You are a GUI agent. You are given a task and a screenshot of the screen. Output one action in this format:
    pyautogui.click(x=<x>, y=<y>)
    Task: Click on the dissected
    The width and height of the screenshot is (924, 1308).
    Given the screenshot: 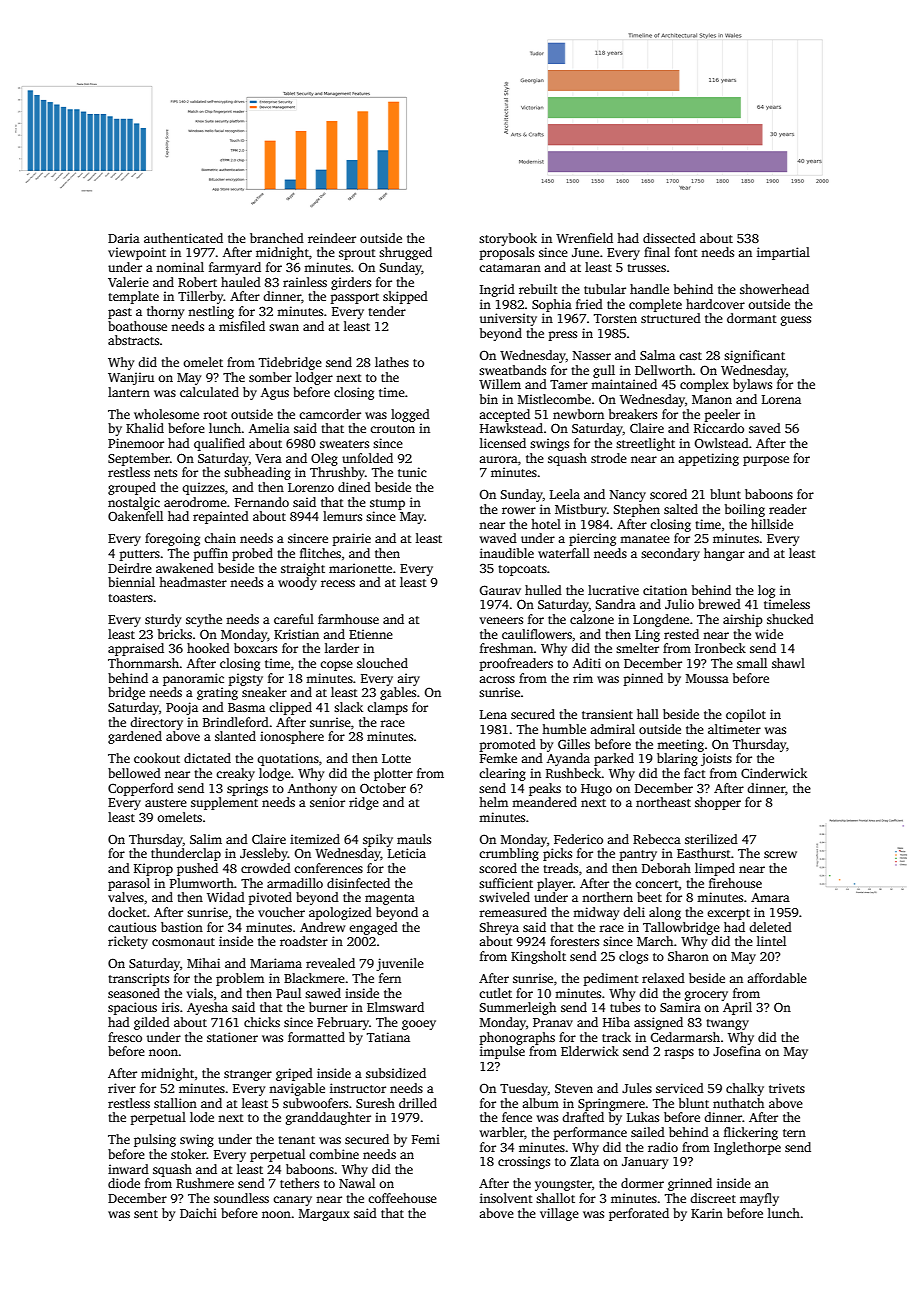 What is the action you would take?
    pyautogui.click(x=669, y=238)
